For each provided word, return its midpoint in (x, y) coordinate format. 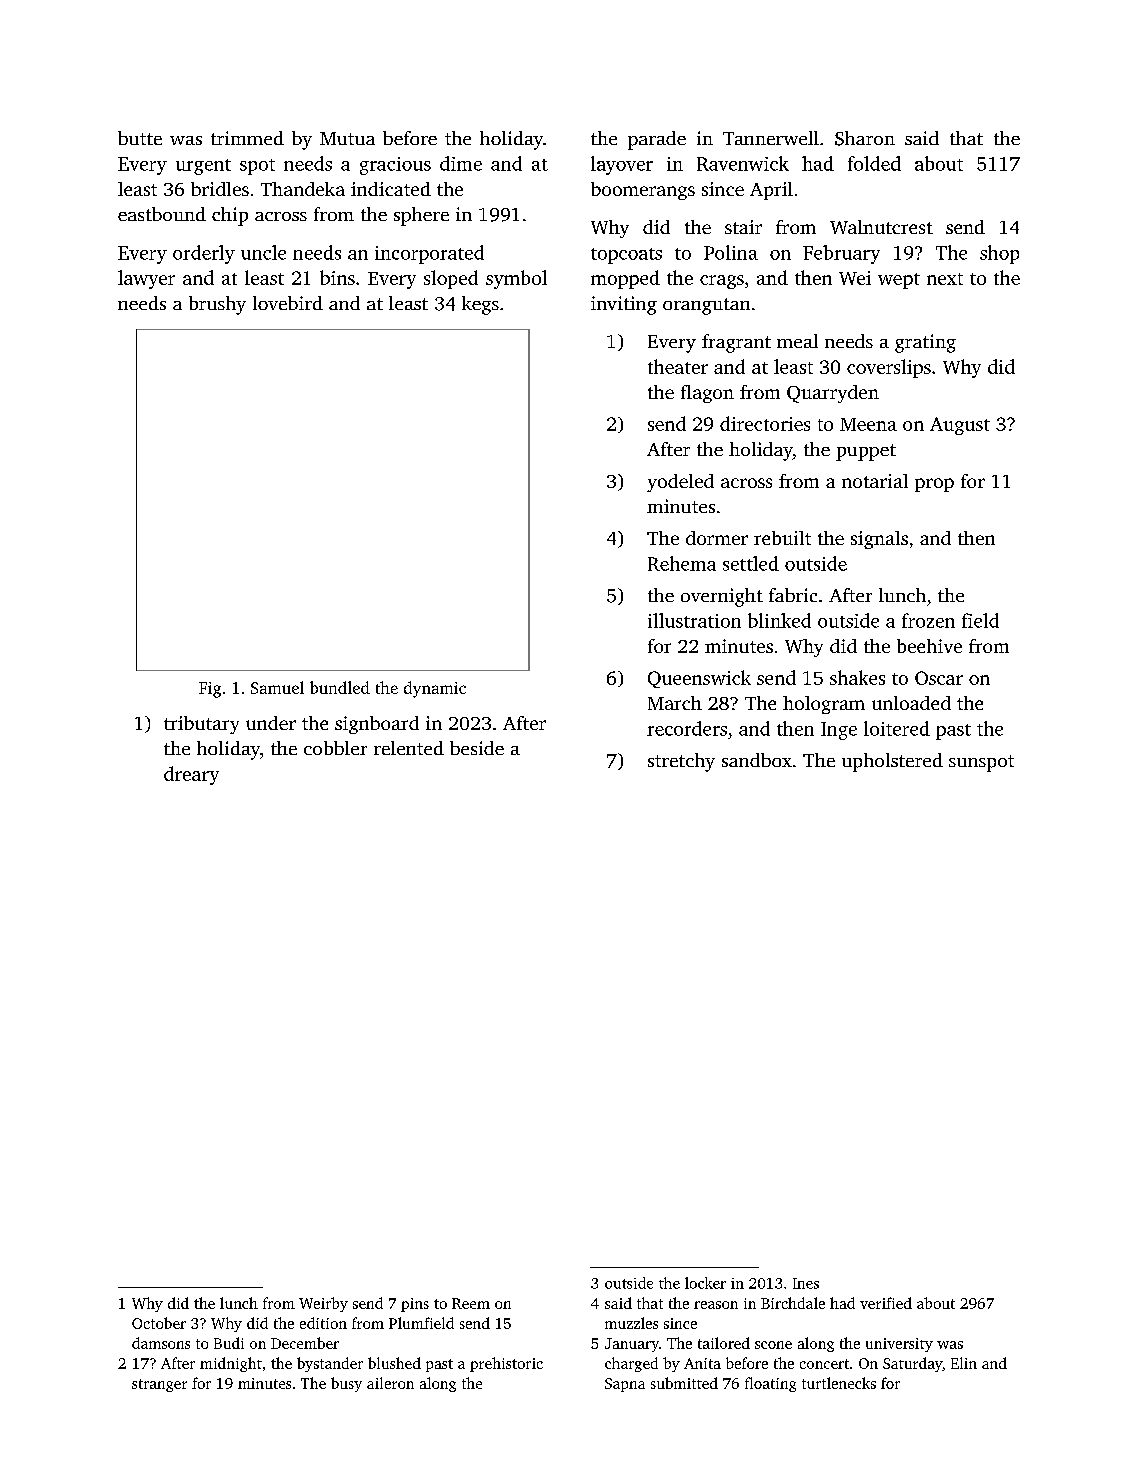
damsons (161, 1343)
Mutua (347, 138)
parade (657, 140)
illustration (694, 620)
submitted (684, 1383)
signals (879, 540)
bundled (340, 687)
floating (770, 1384)
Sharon (865, 138)
